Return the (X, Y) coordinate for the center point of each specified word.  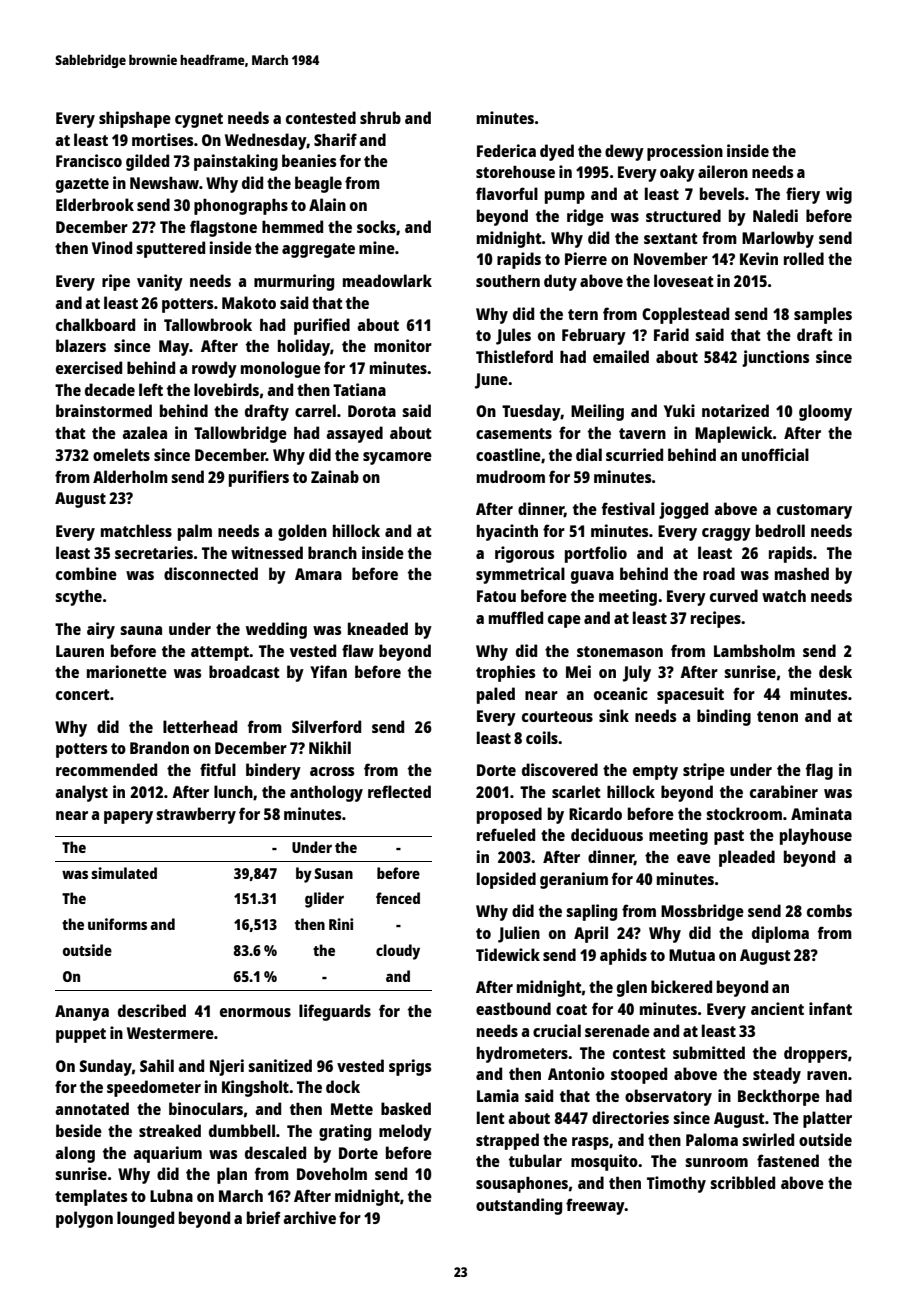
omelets (121, 454)
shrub (380, 117)
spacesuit (690, 695)
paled (496, 695)
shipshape (135, 119)
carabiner (784, 791)
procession (685, 152)
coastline (508, 454)
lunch (233, 791)
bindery (273, 771)
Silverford (326, 726)
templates (91, 1197)
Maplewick (734, 434)
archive (309, 1217)
